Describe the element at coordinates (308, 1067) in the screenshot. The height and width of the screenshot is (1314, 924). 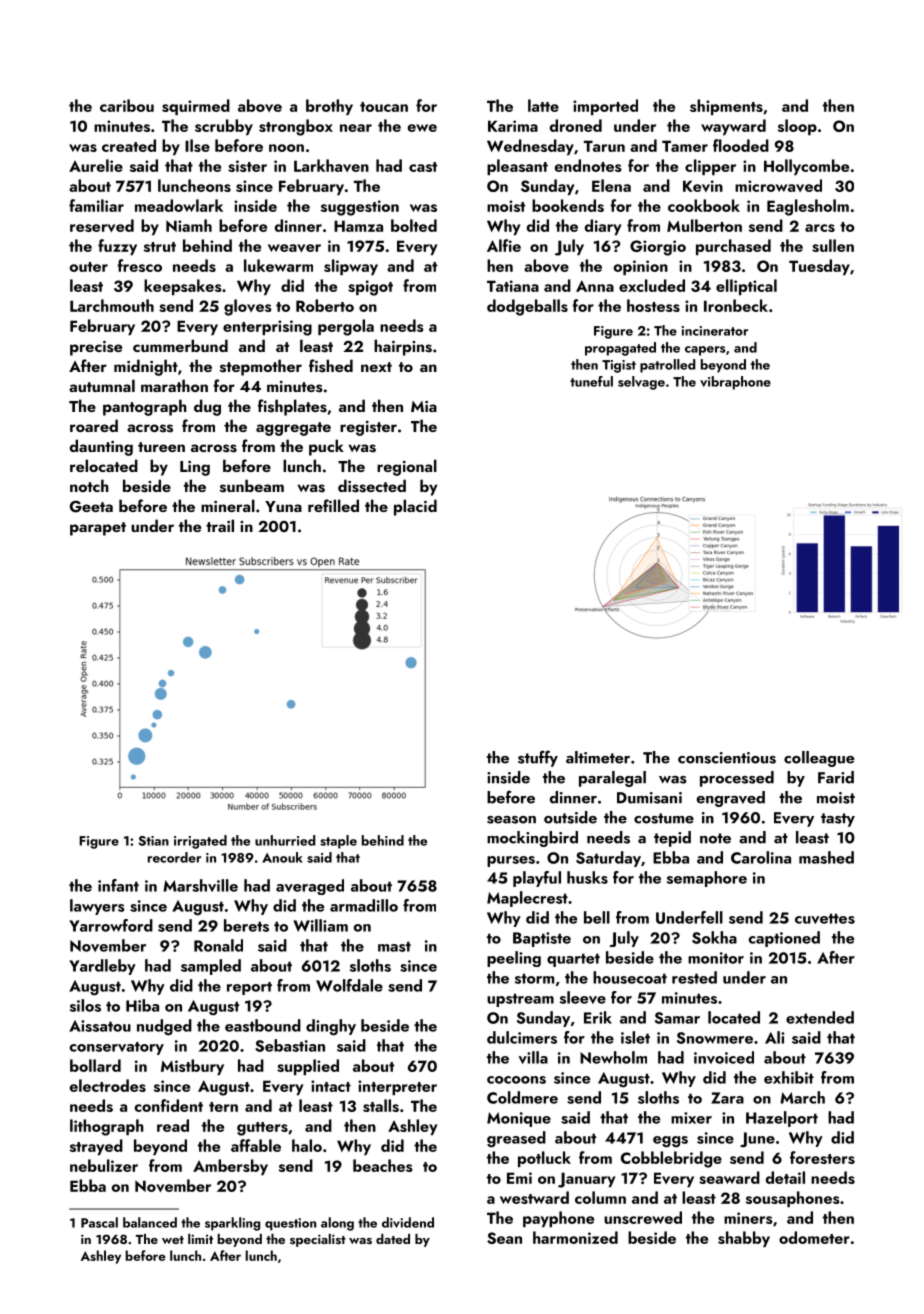
I see `supplied` at that location.
